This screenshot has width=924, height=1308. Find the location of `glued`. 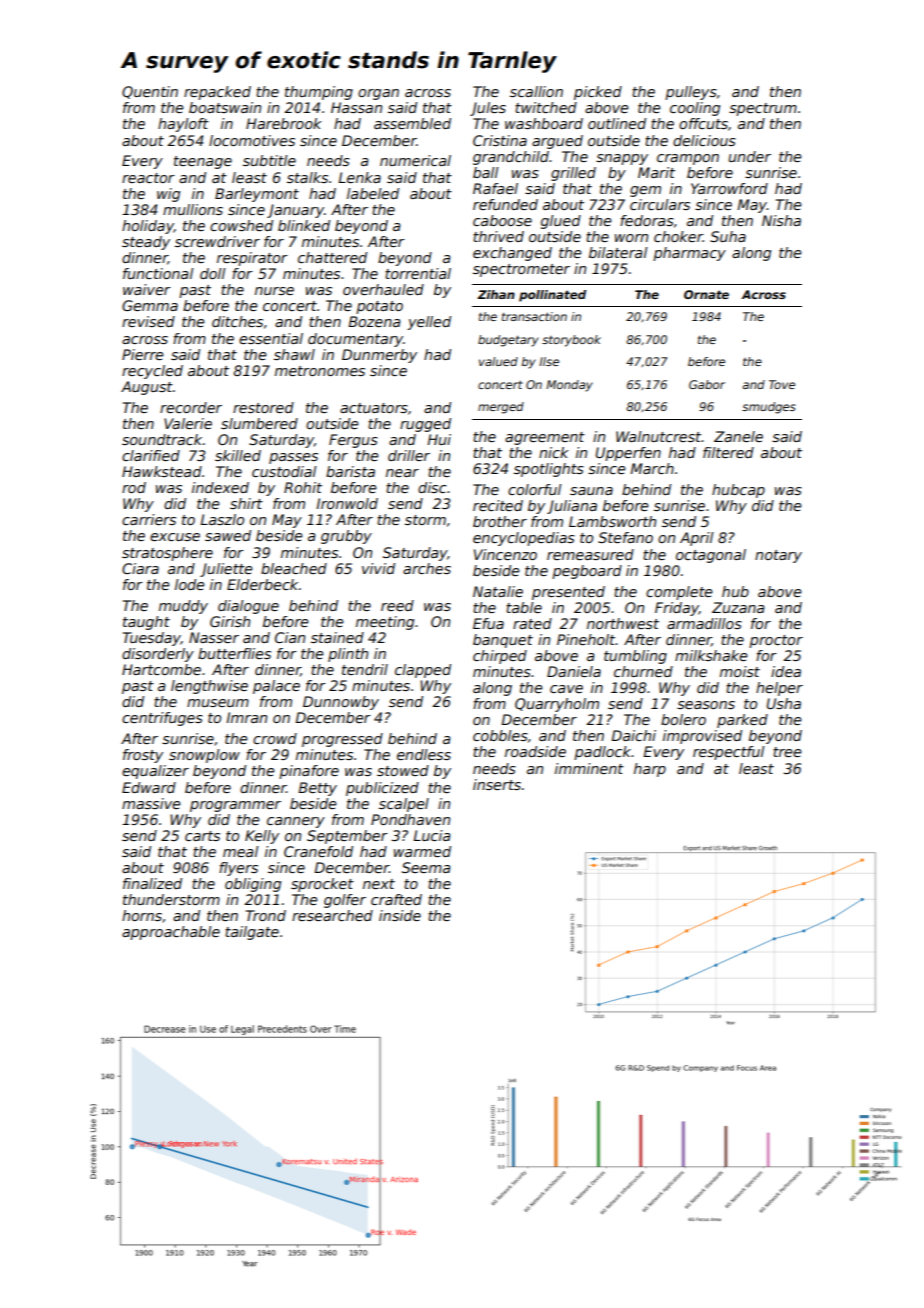

glued is located at coordinates (561, 222).
